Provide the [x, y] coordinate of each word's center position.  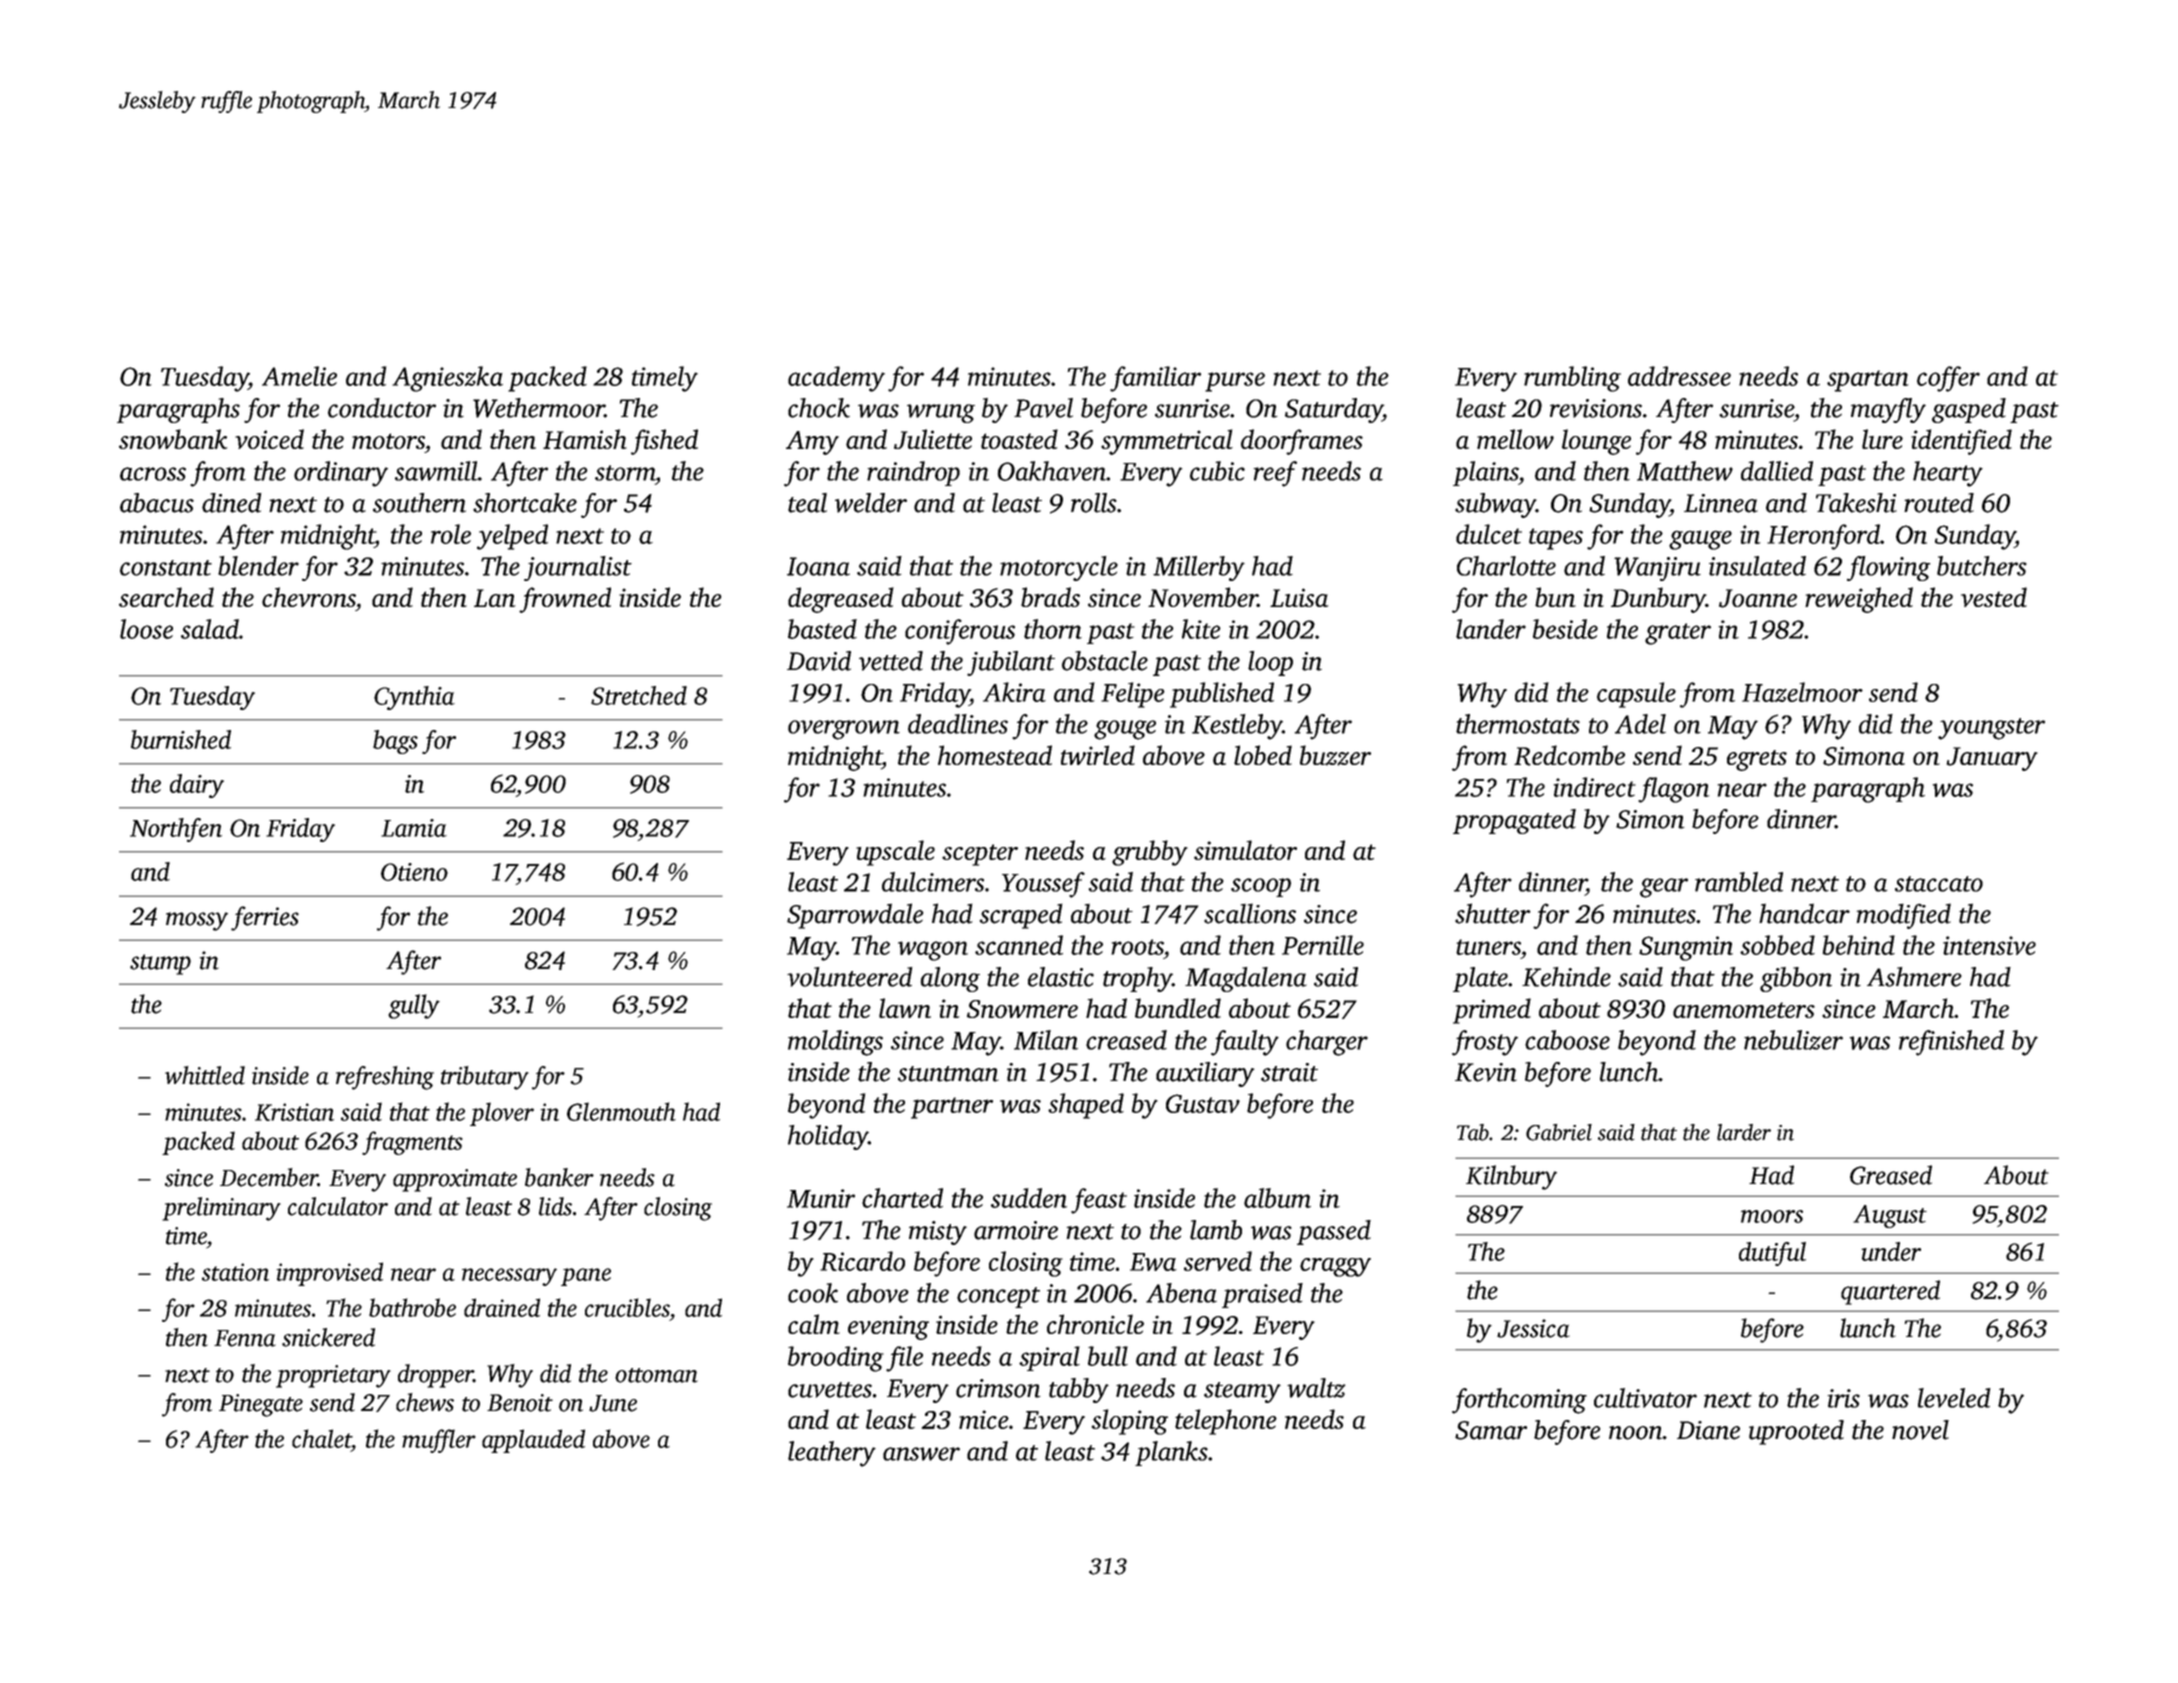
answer [921, 1454]
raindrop [913, 473]
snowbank [173, 439]
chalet [321, 1438]
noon [1636, 1433]
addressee [1679, 376]
